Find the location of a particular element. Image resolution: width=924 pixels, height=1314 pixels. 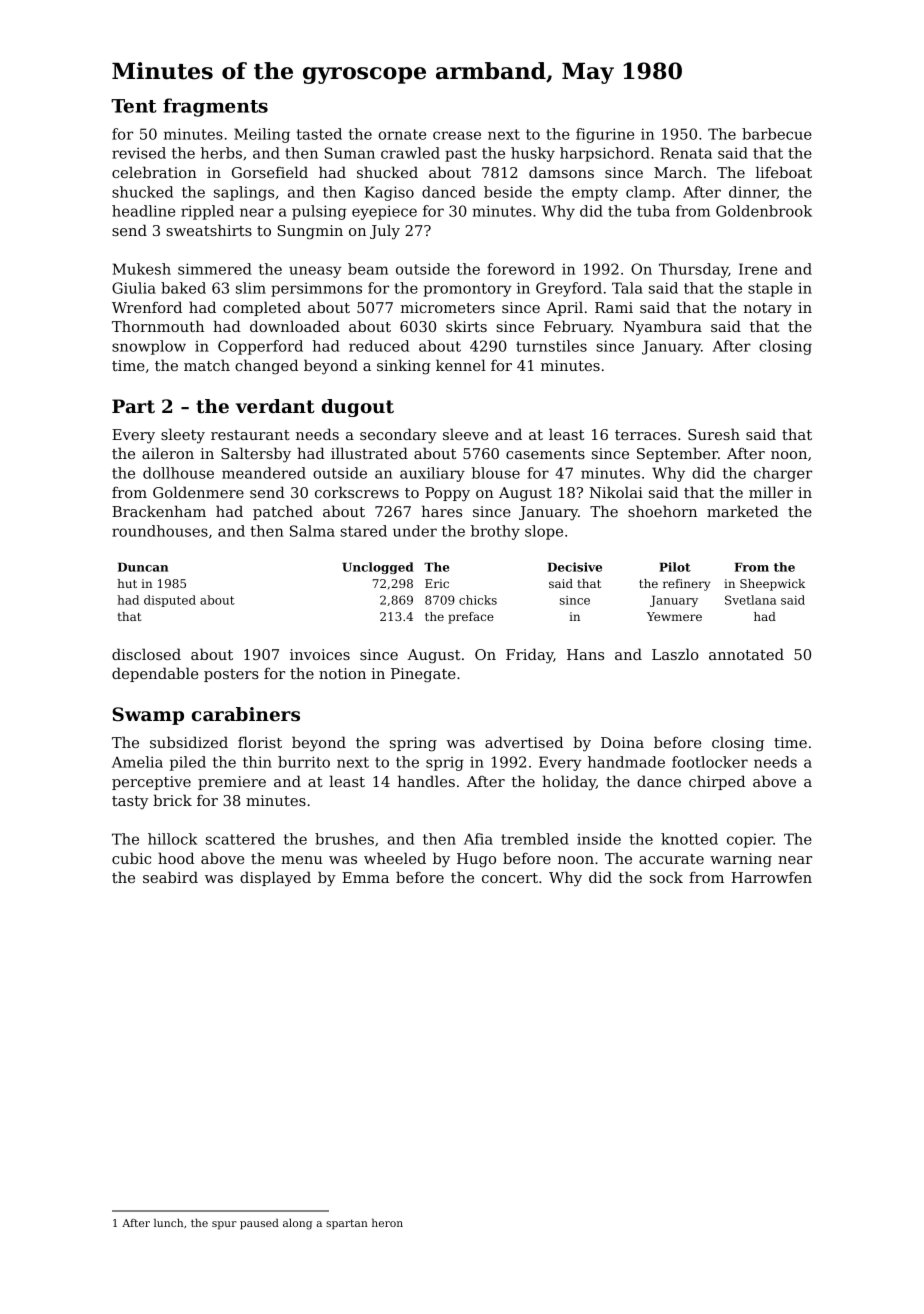

lunch is located at coordinates (168, 1223).
